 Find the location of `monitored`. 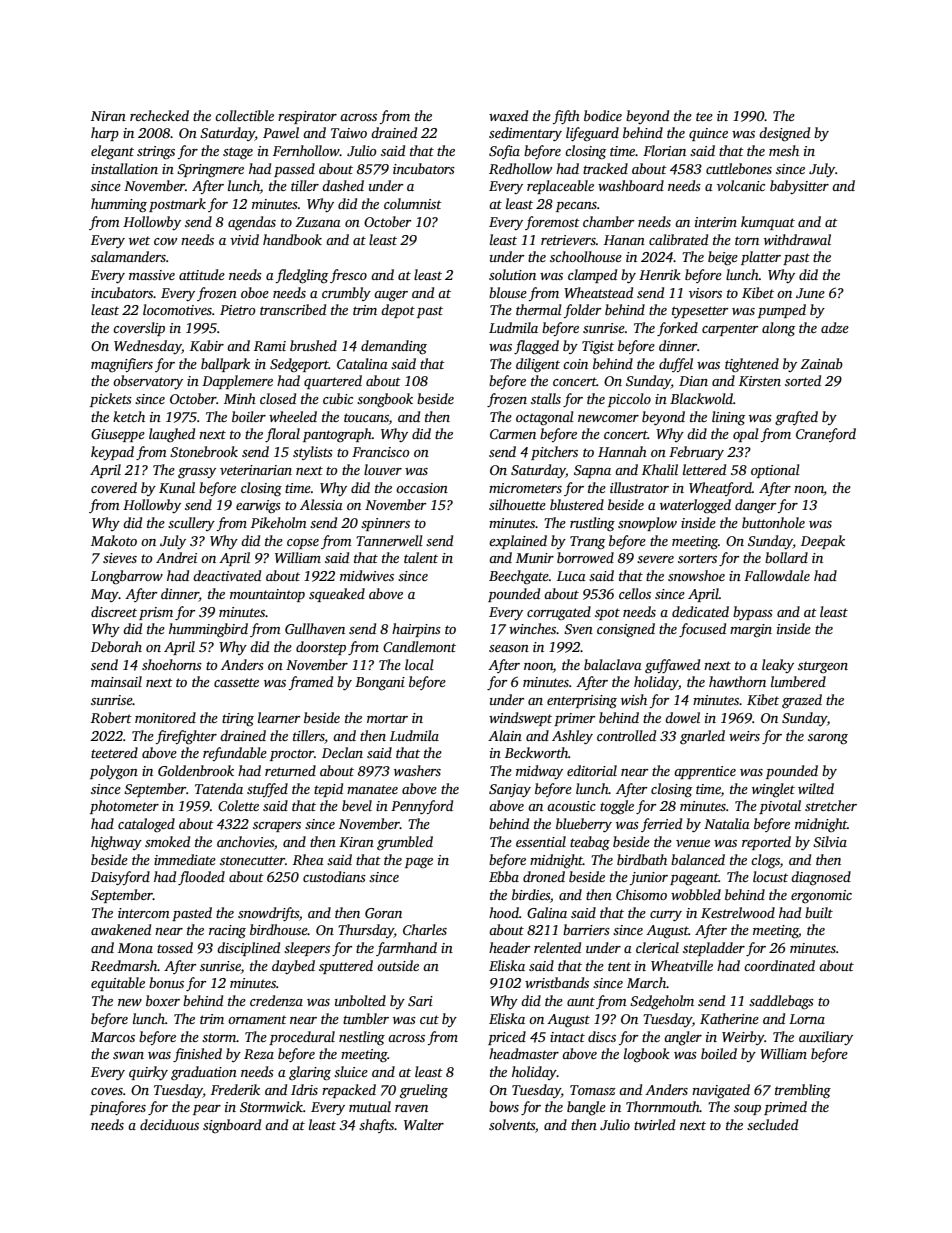

monitored is located at coordinates (165, 717).
